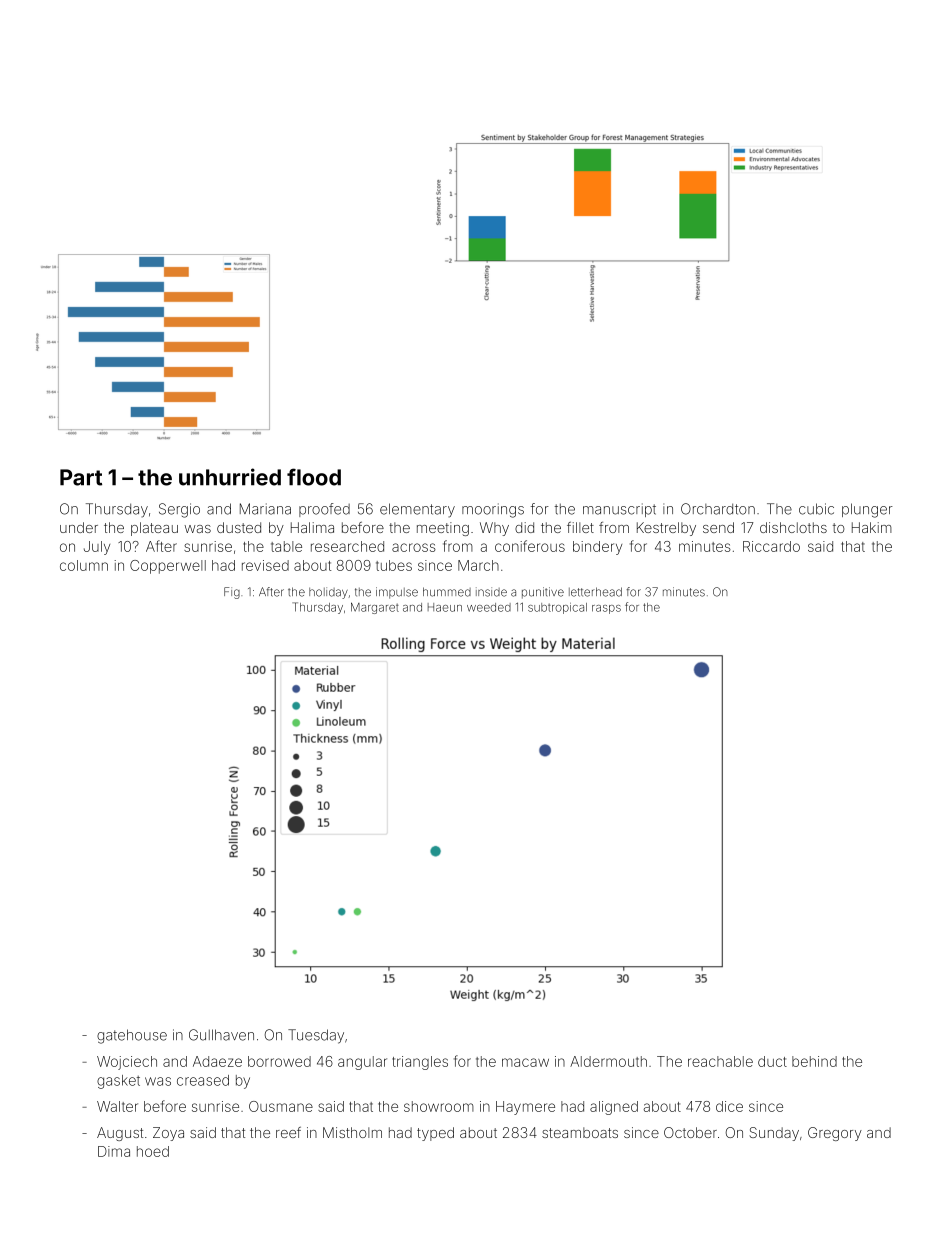 The image size is (952, 1233). Describe the element at coordinates (606, 609) in the screenshot. I see `rasps` at that location.
